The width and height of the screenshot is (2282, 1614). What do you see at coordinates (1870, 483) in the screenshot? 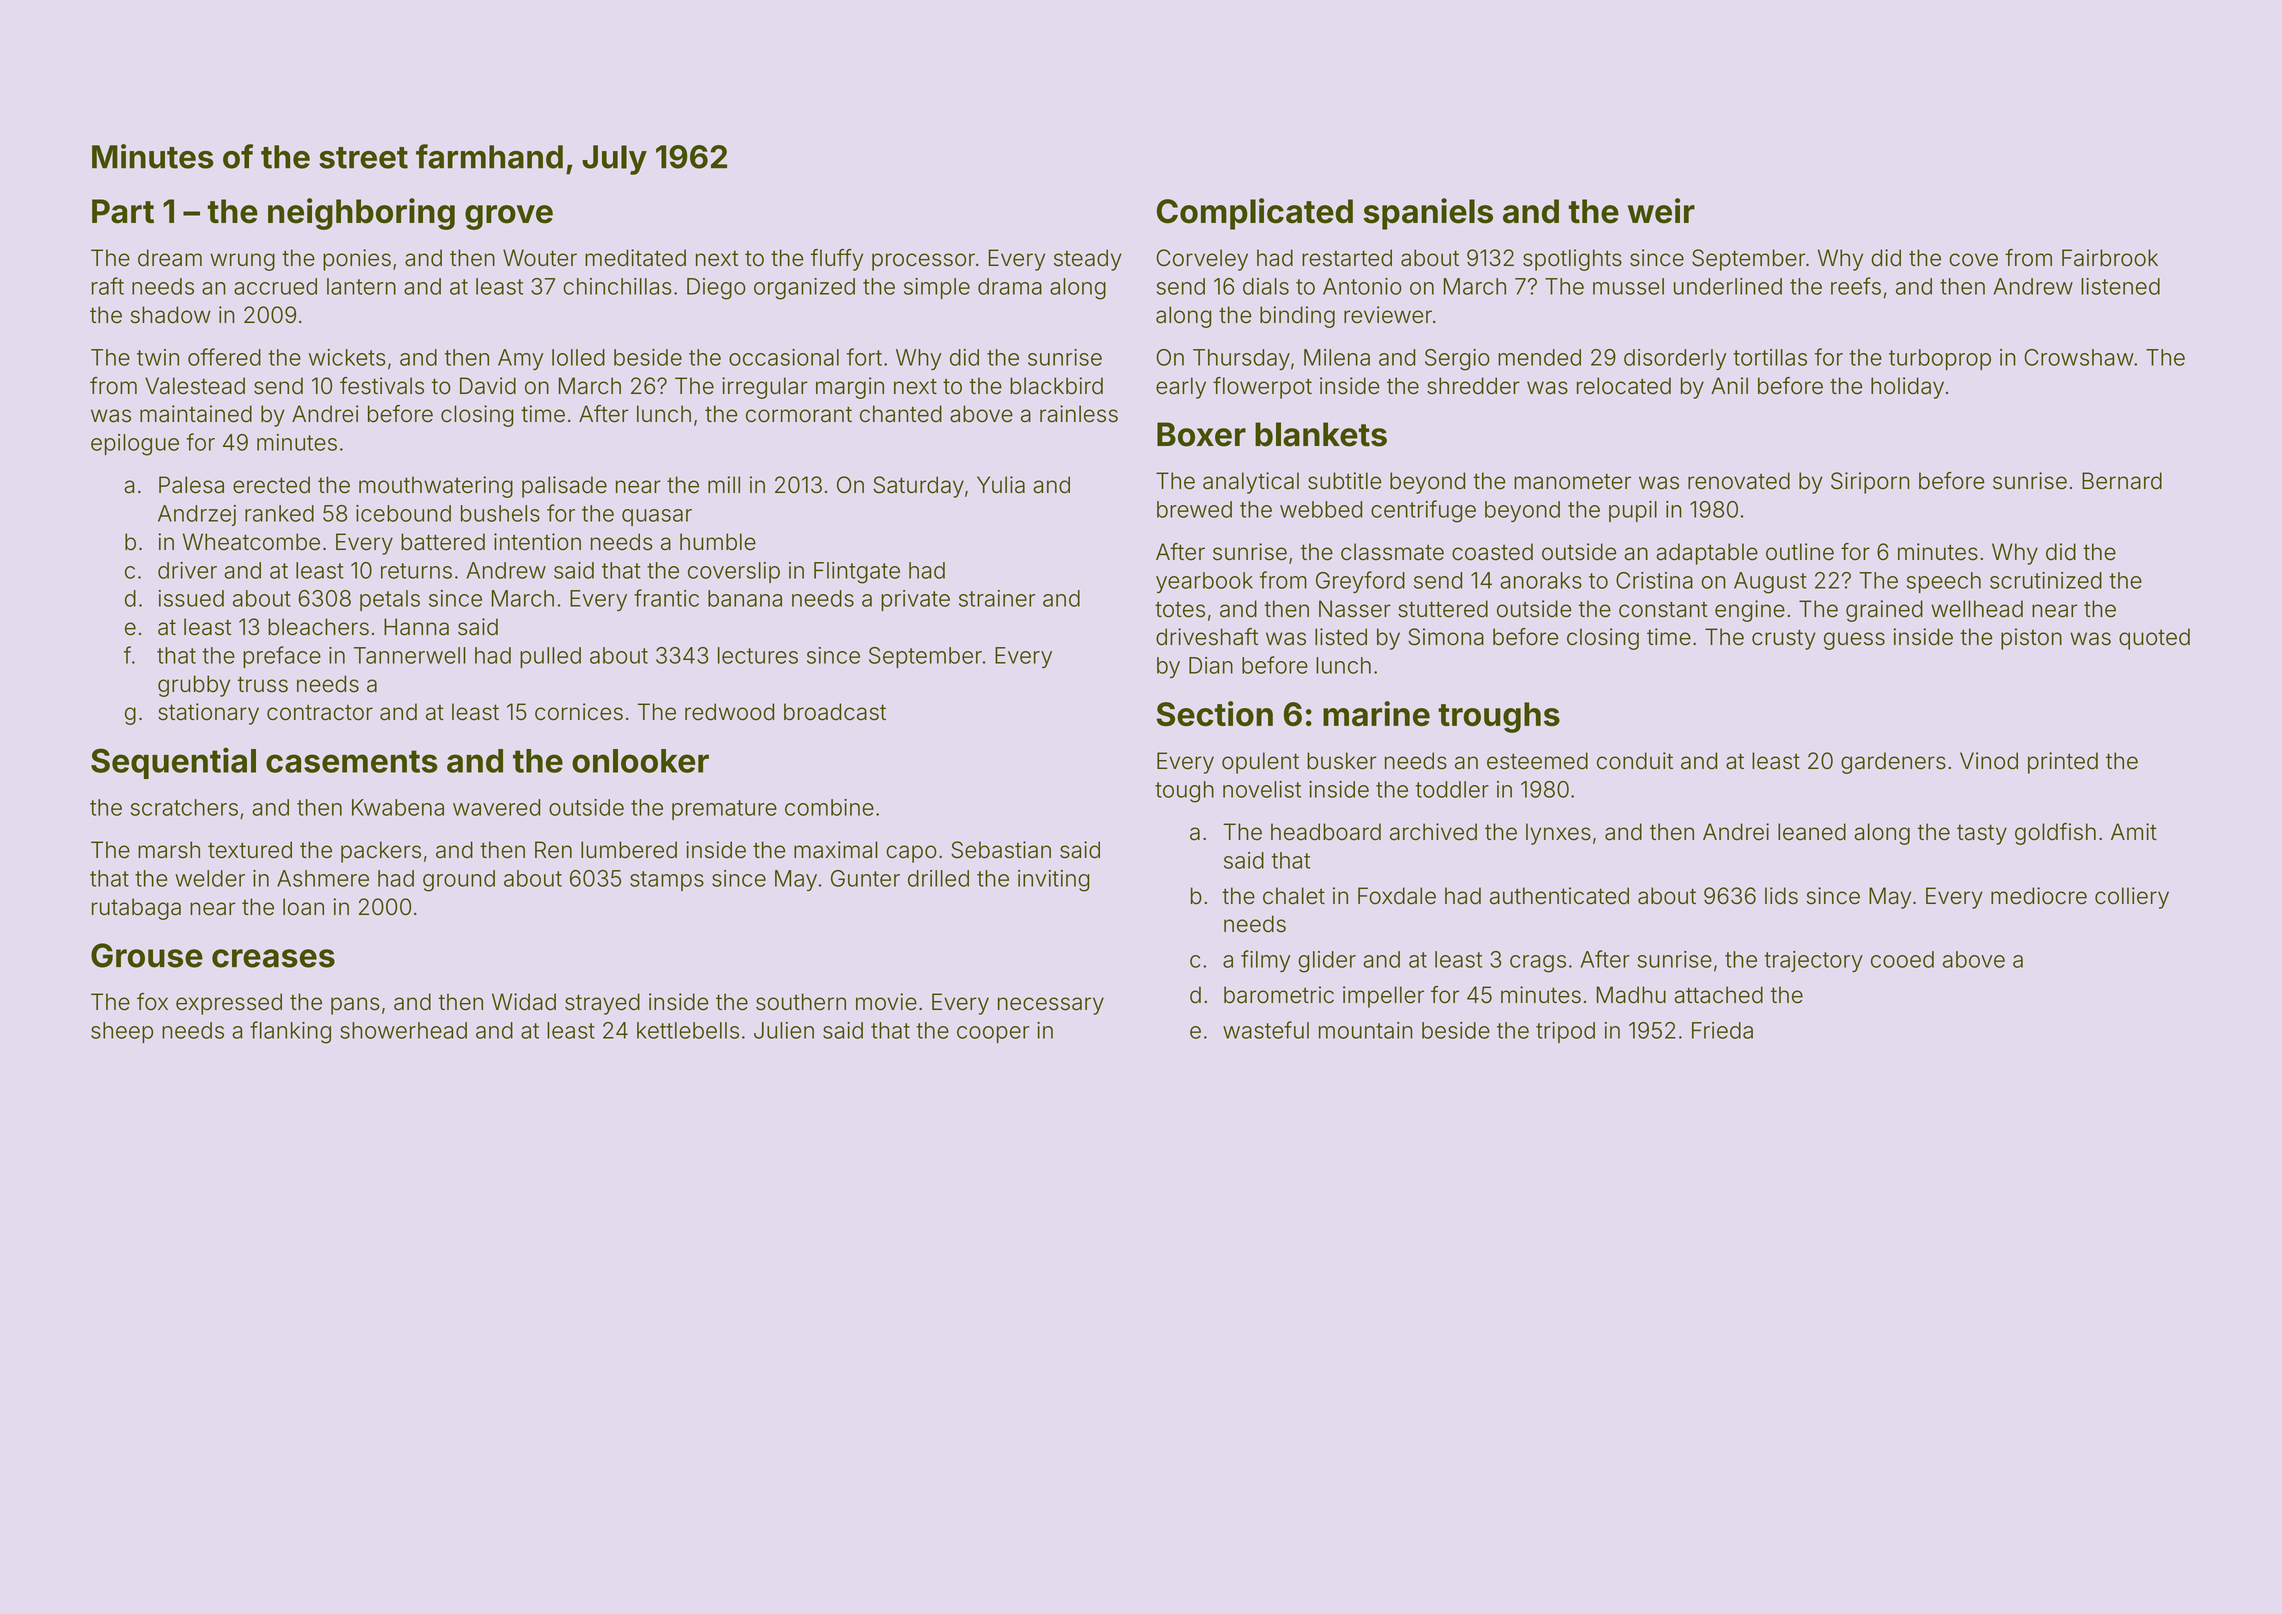
I see `Siriporn` at bounding box center [1870, 483].
